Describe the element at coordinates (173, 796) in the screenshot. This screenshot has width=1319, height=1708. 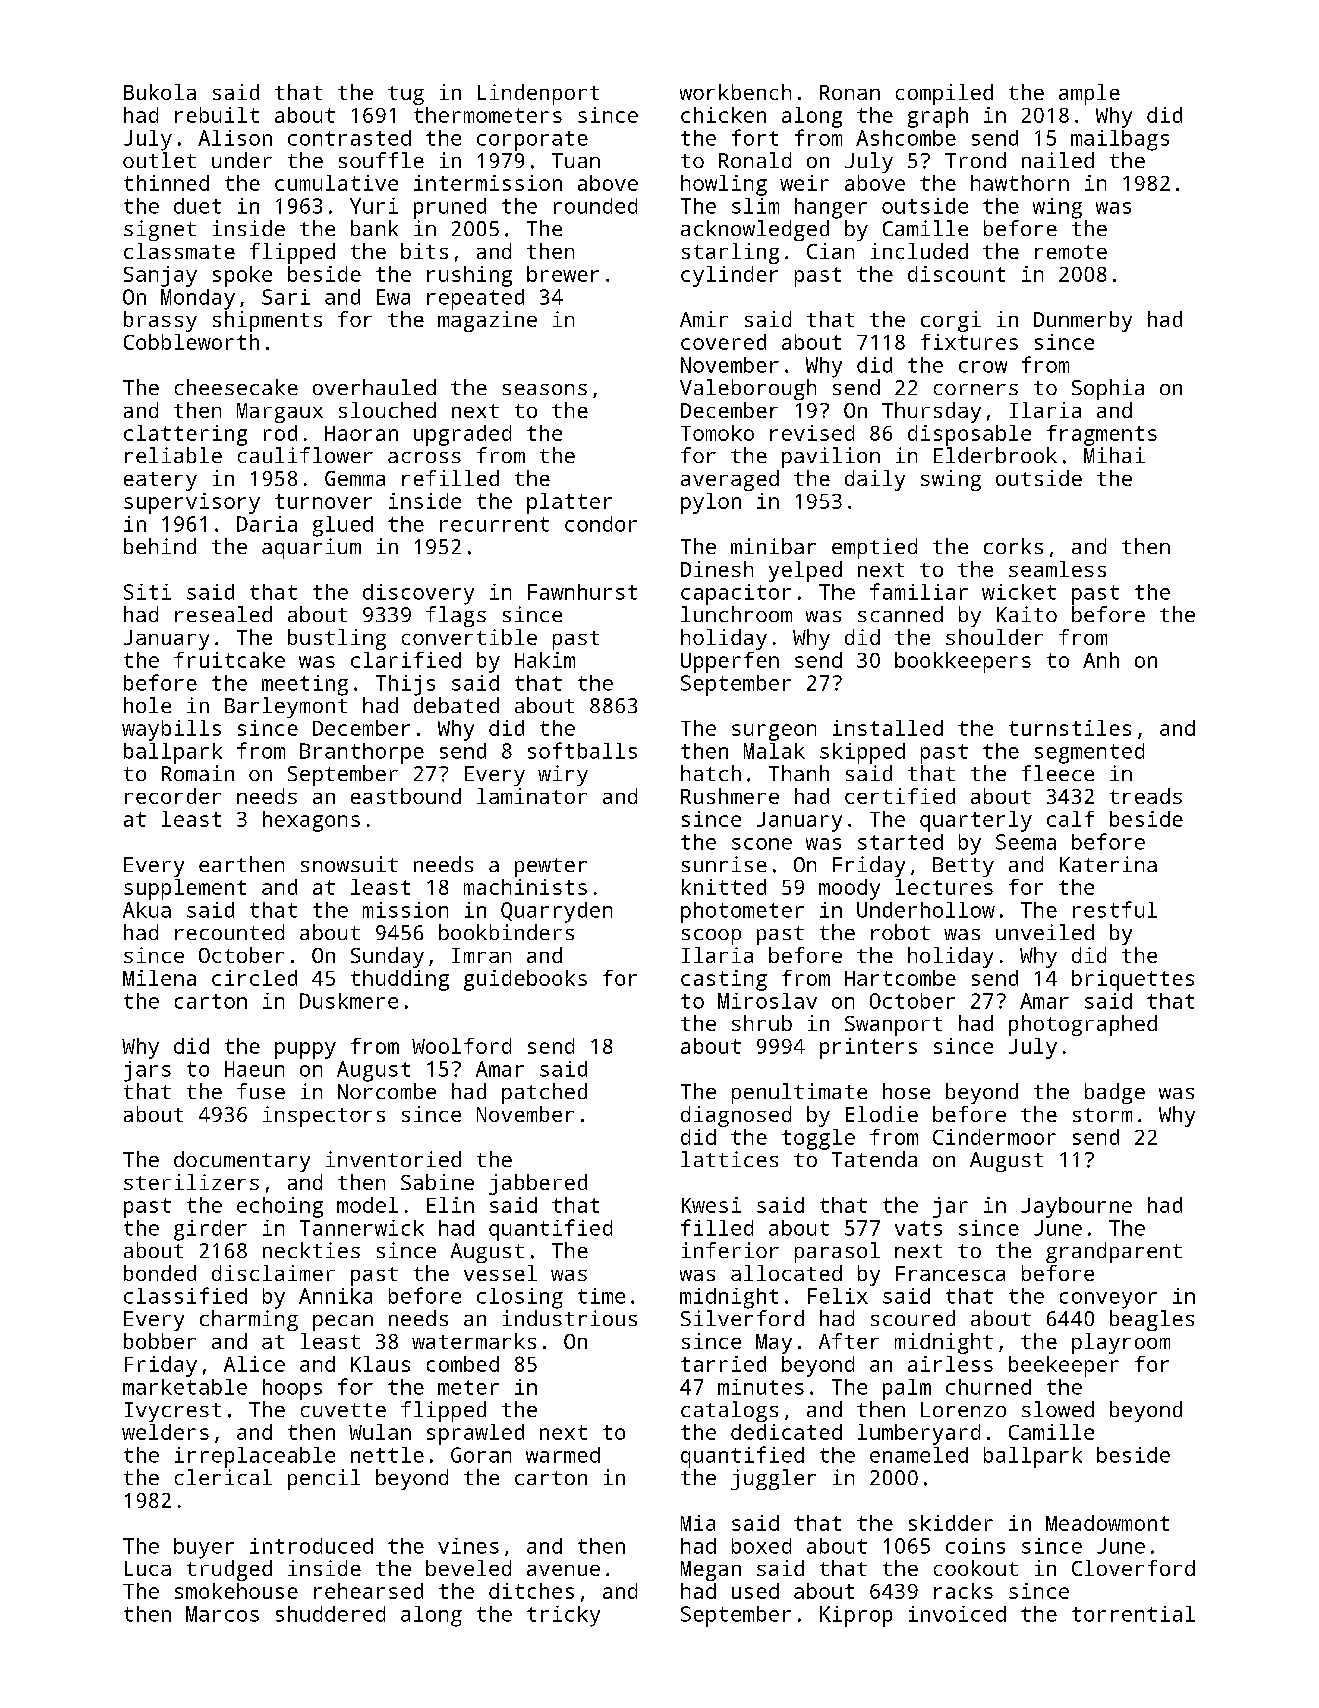
I see `recorder` at that location.
